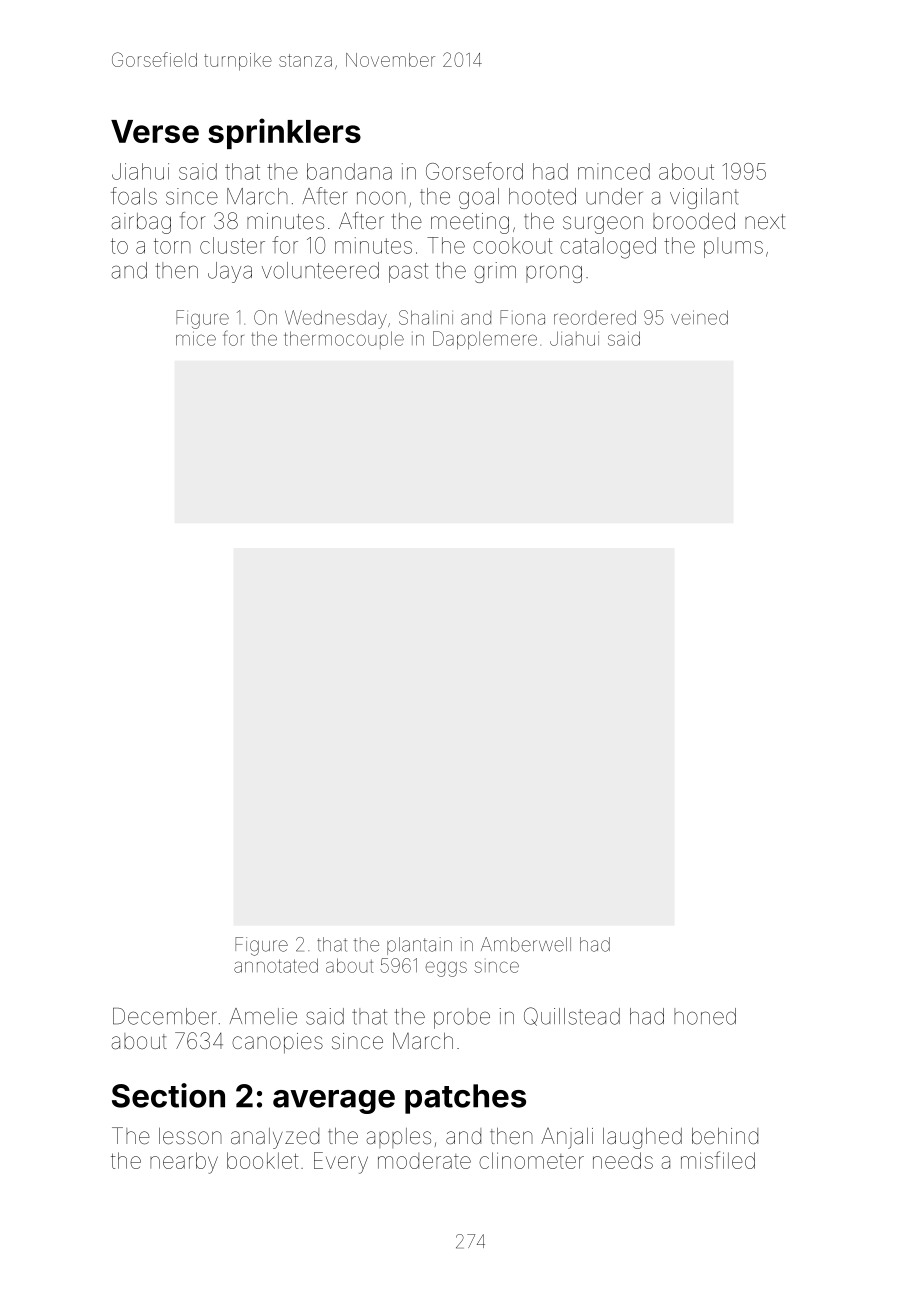 This screenshot has width=908, height=1316. Describe the element at coordinates (526, 944) in the screenshot. I see `Amberwell` at that location.
